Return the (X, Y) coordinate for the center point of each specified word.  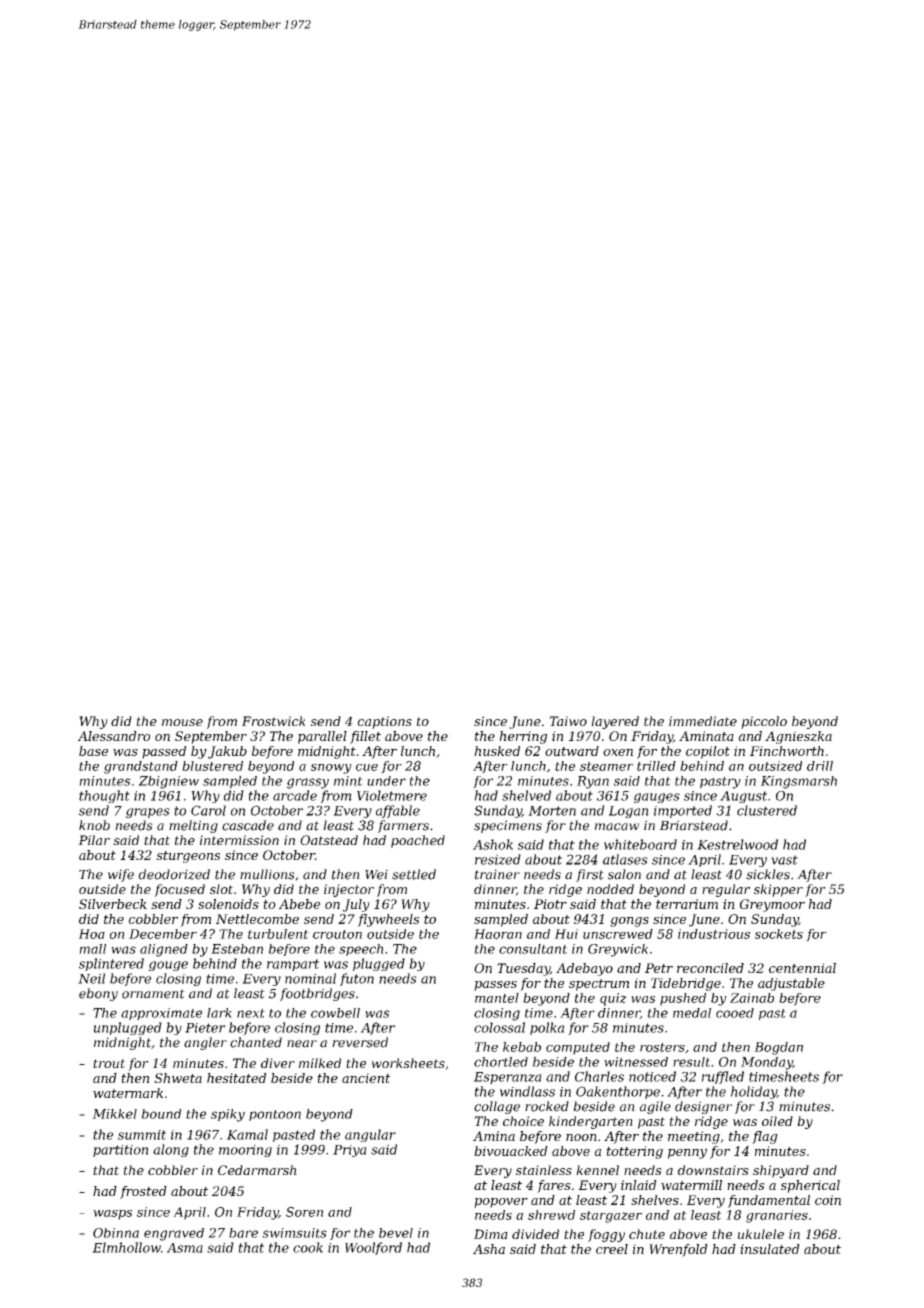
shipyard (781, 1171)
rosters (662, 1047)
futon (357, 979)
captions (385, 722)
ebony (98, 994)
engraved (174, 1234)
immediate (703, 721)
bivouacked (511, 1151)
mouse (182, 722)
